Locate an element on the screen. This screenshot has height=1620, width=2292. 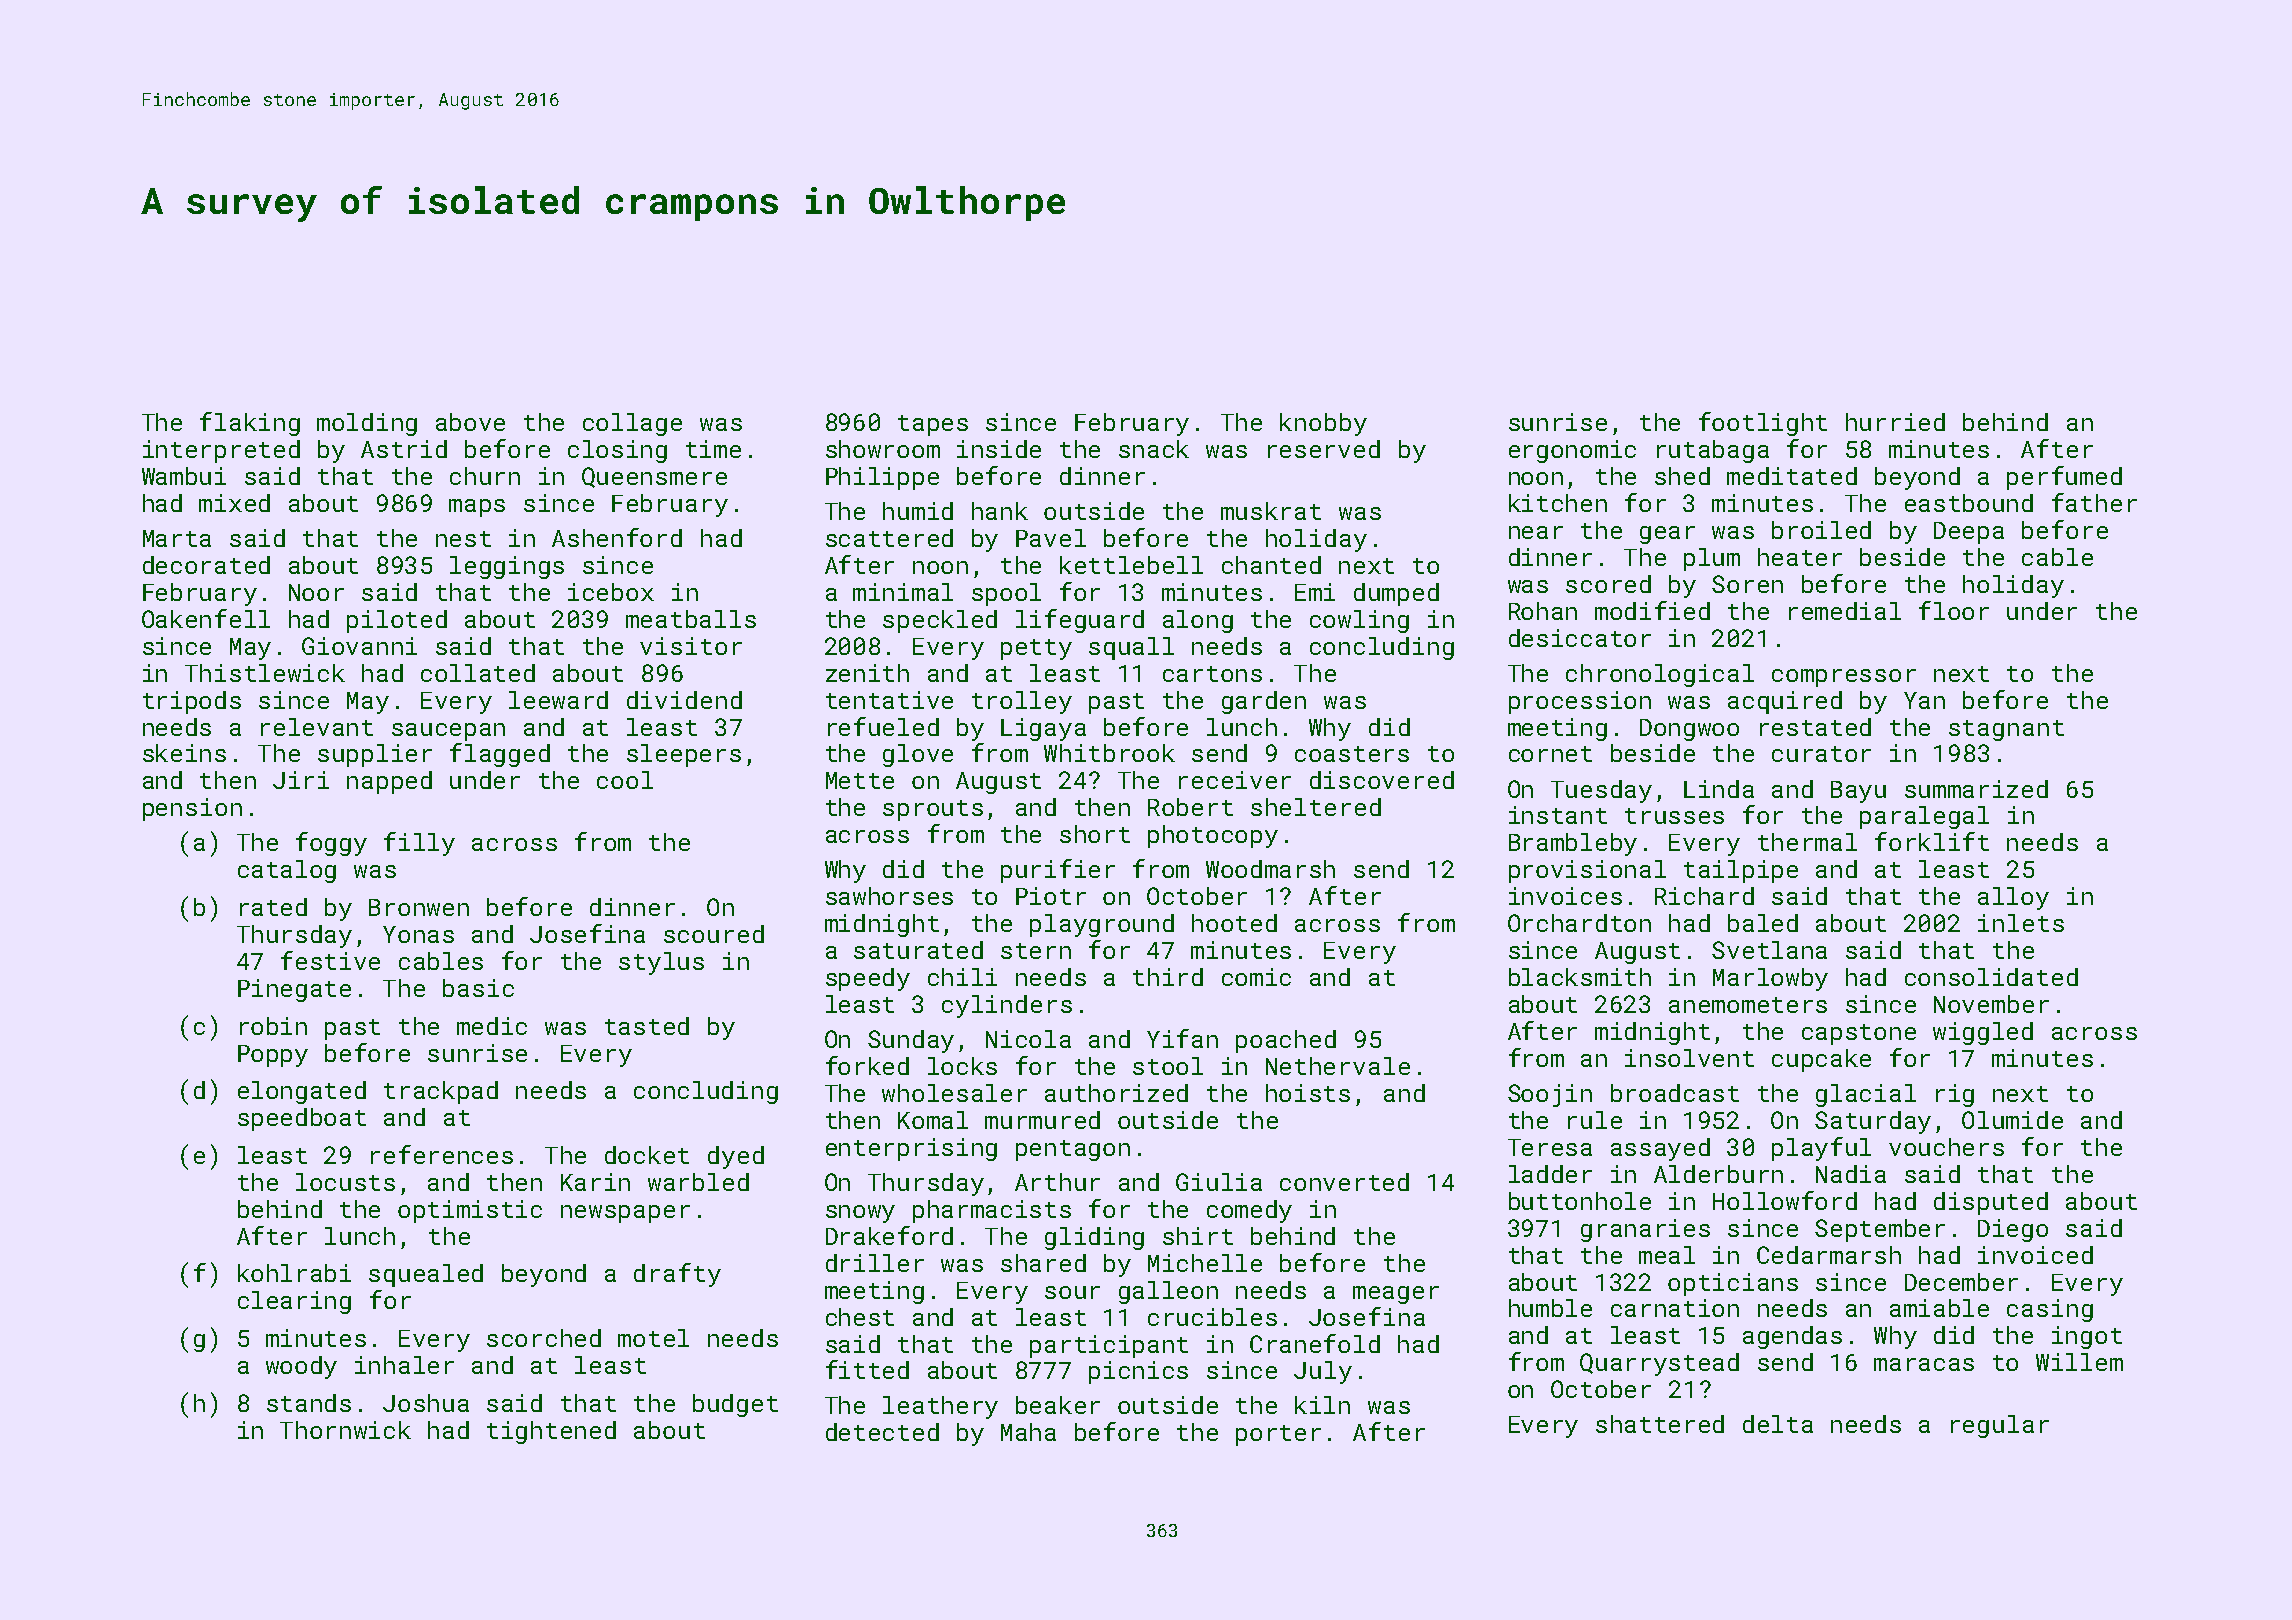
knobby is located at coordinates (1323, 424).
